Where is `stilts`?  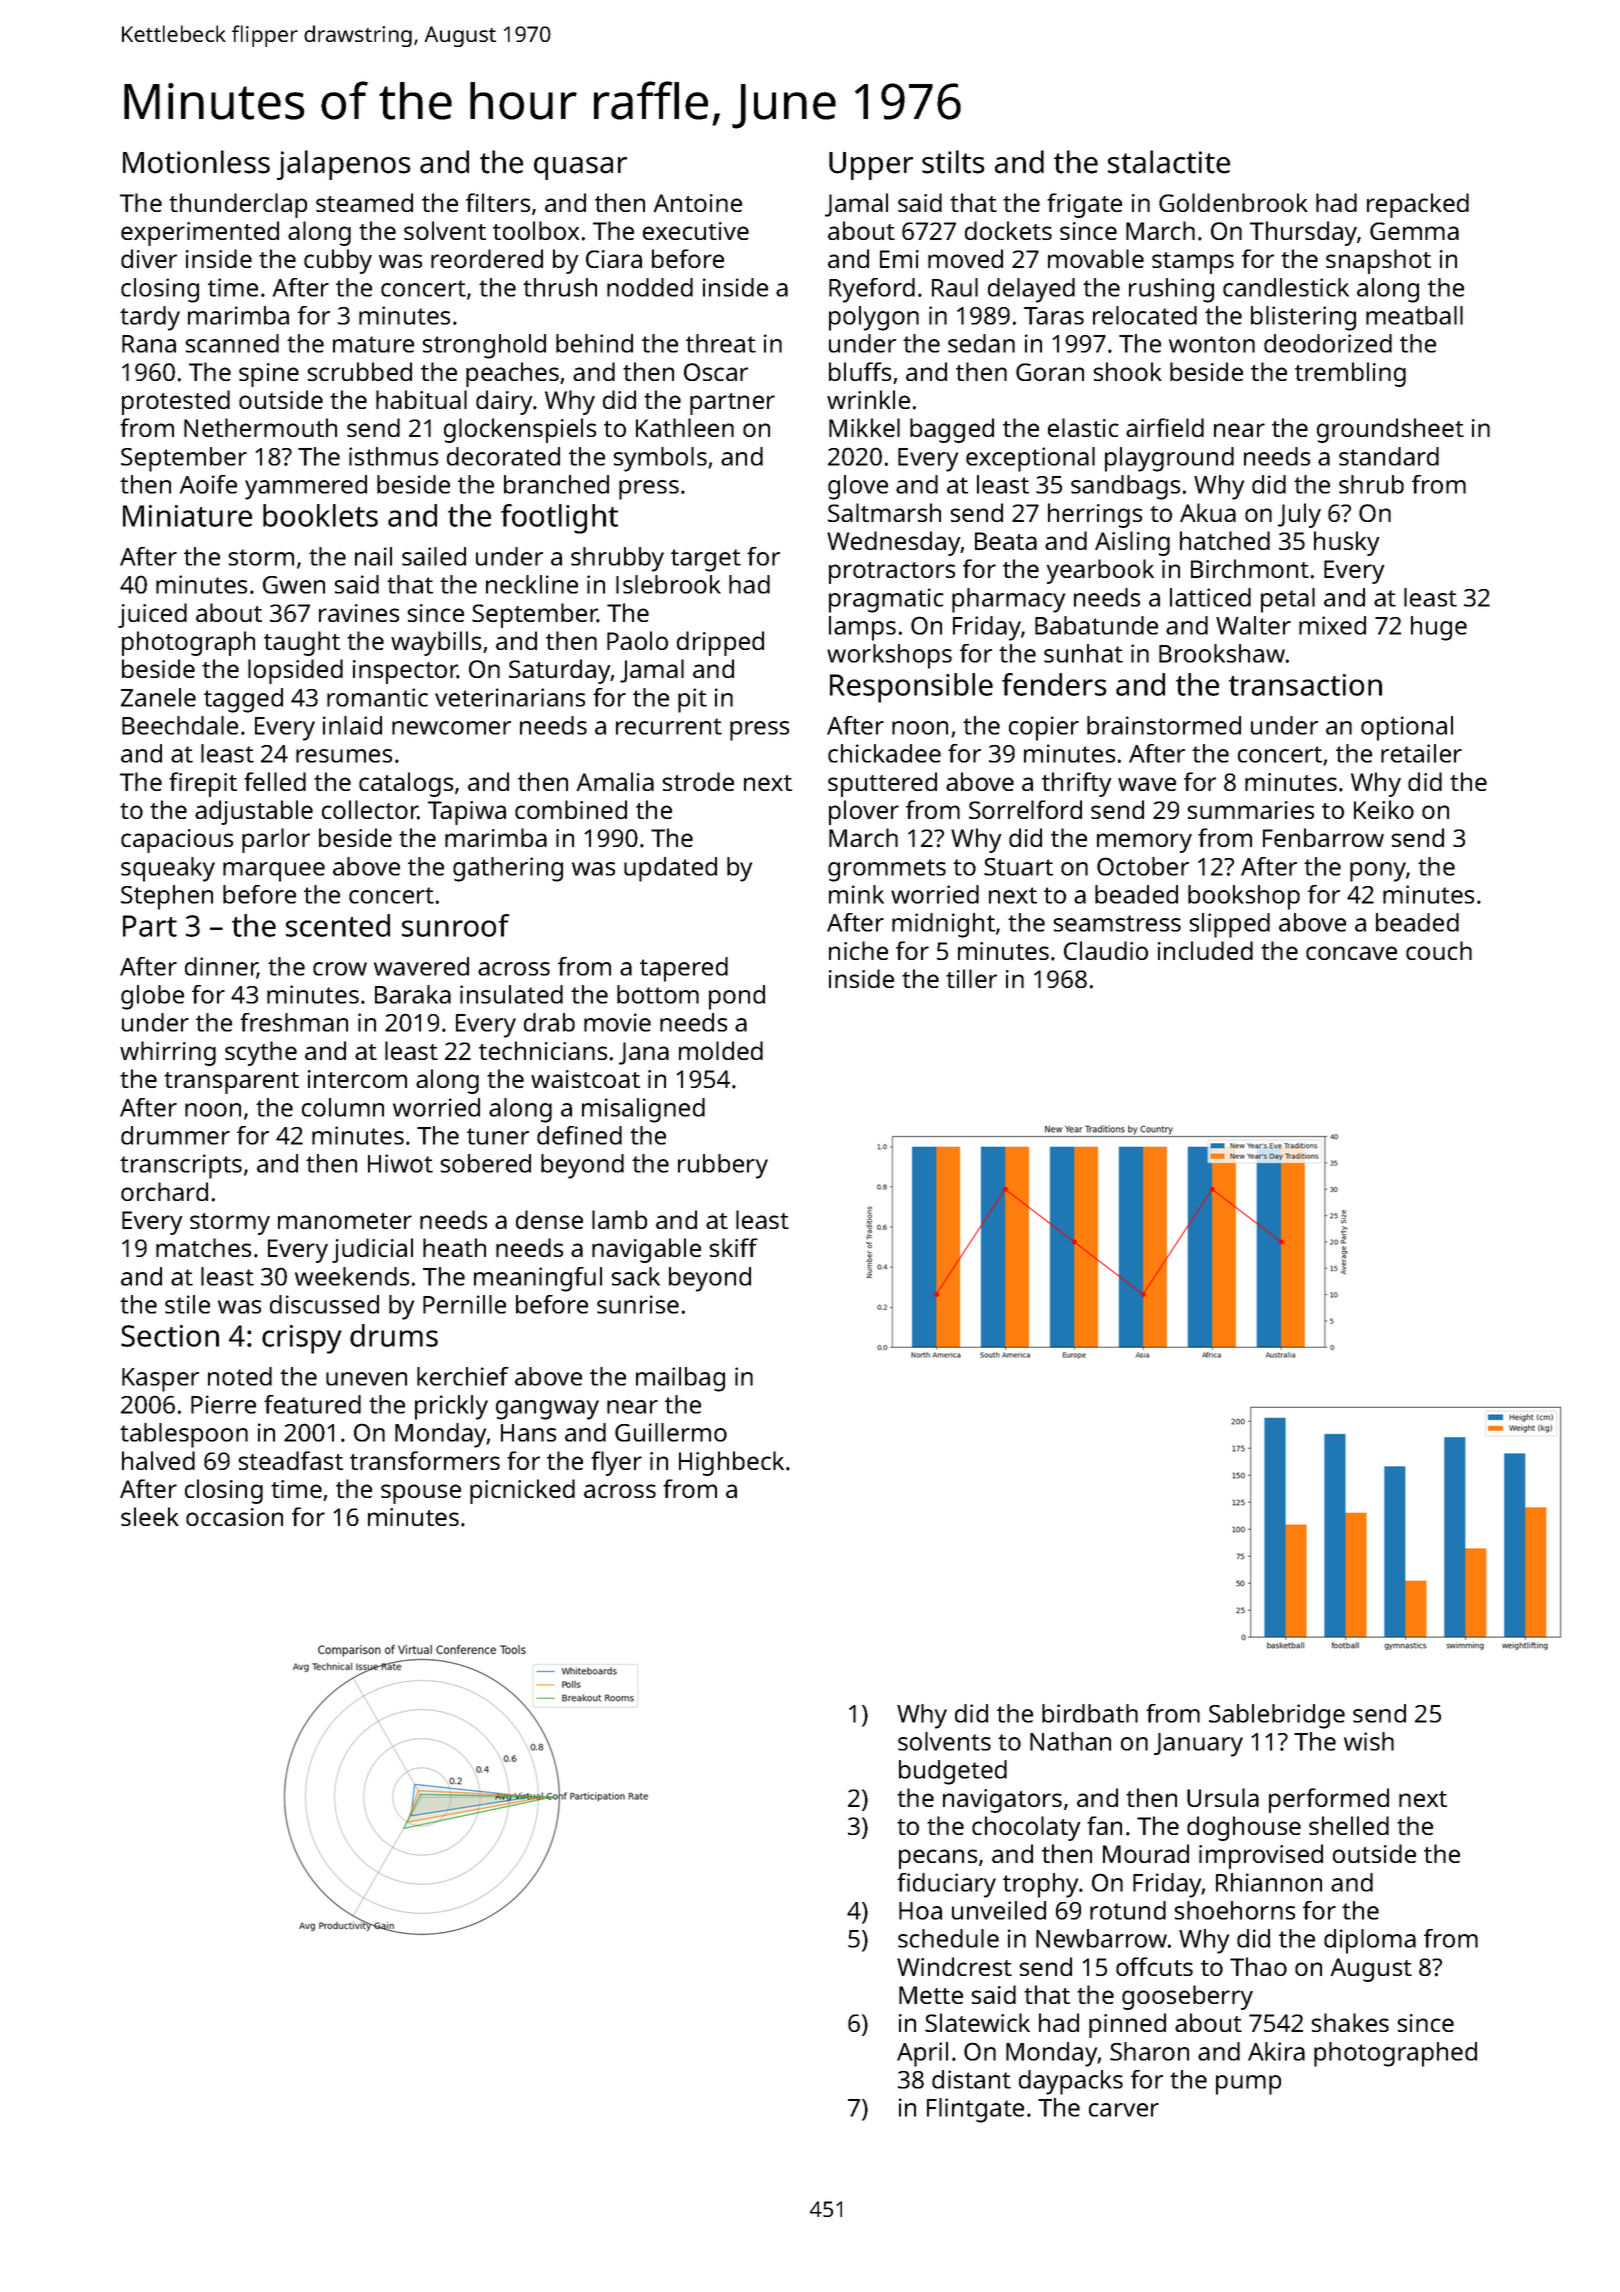 stilts is located at coordinates (953, 162).
